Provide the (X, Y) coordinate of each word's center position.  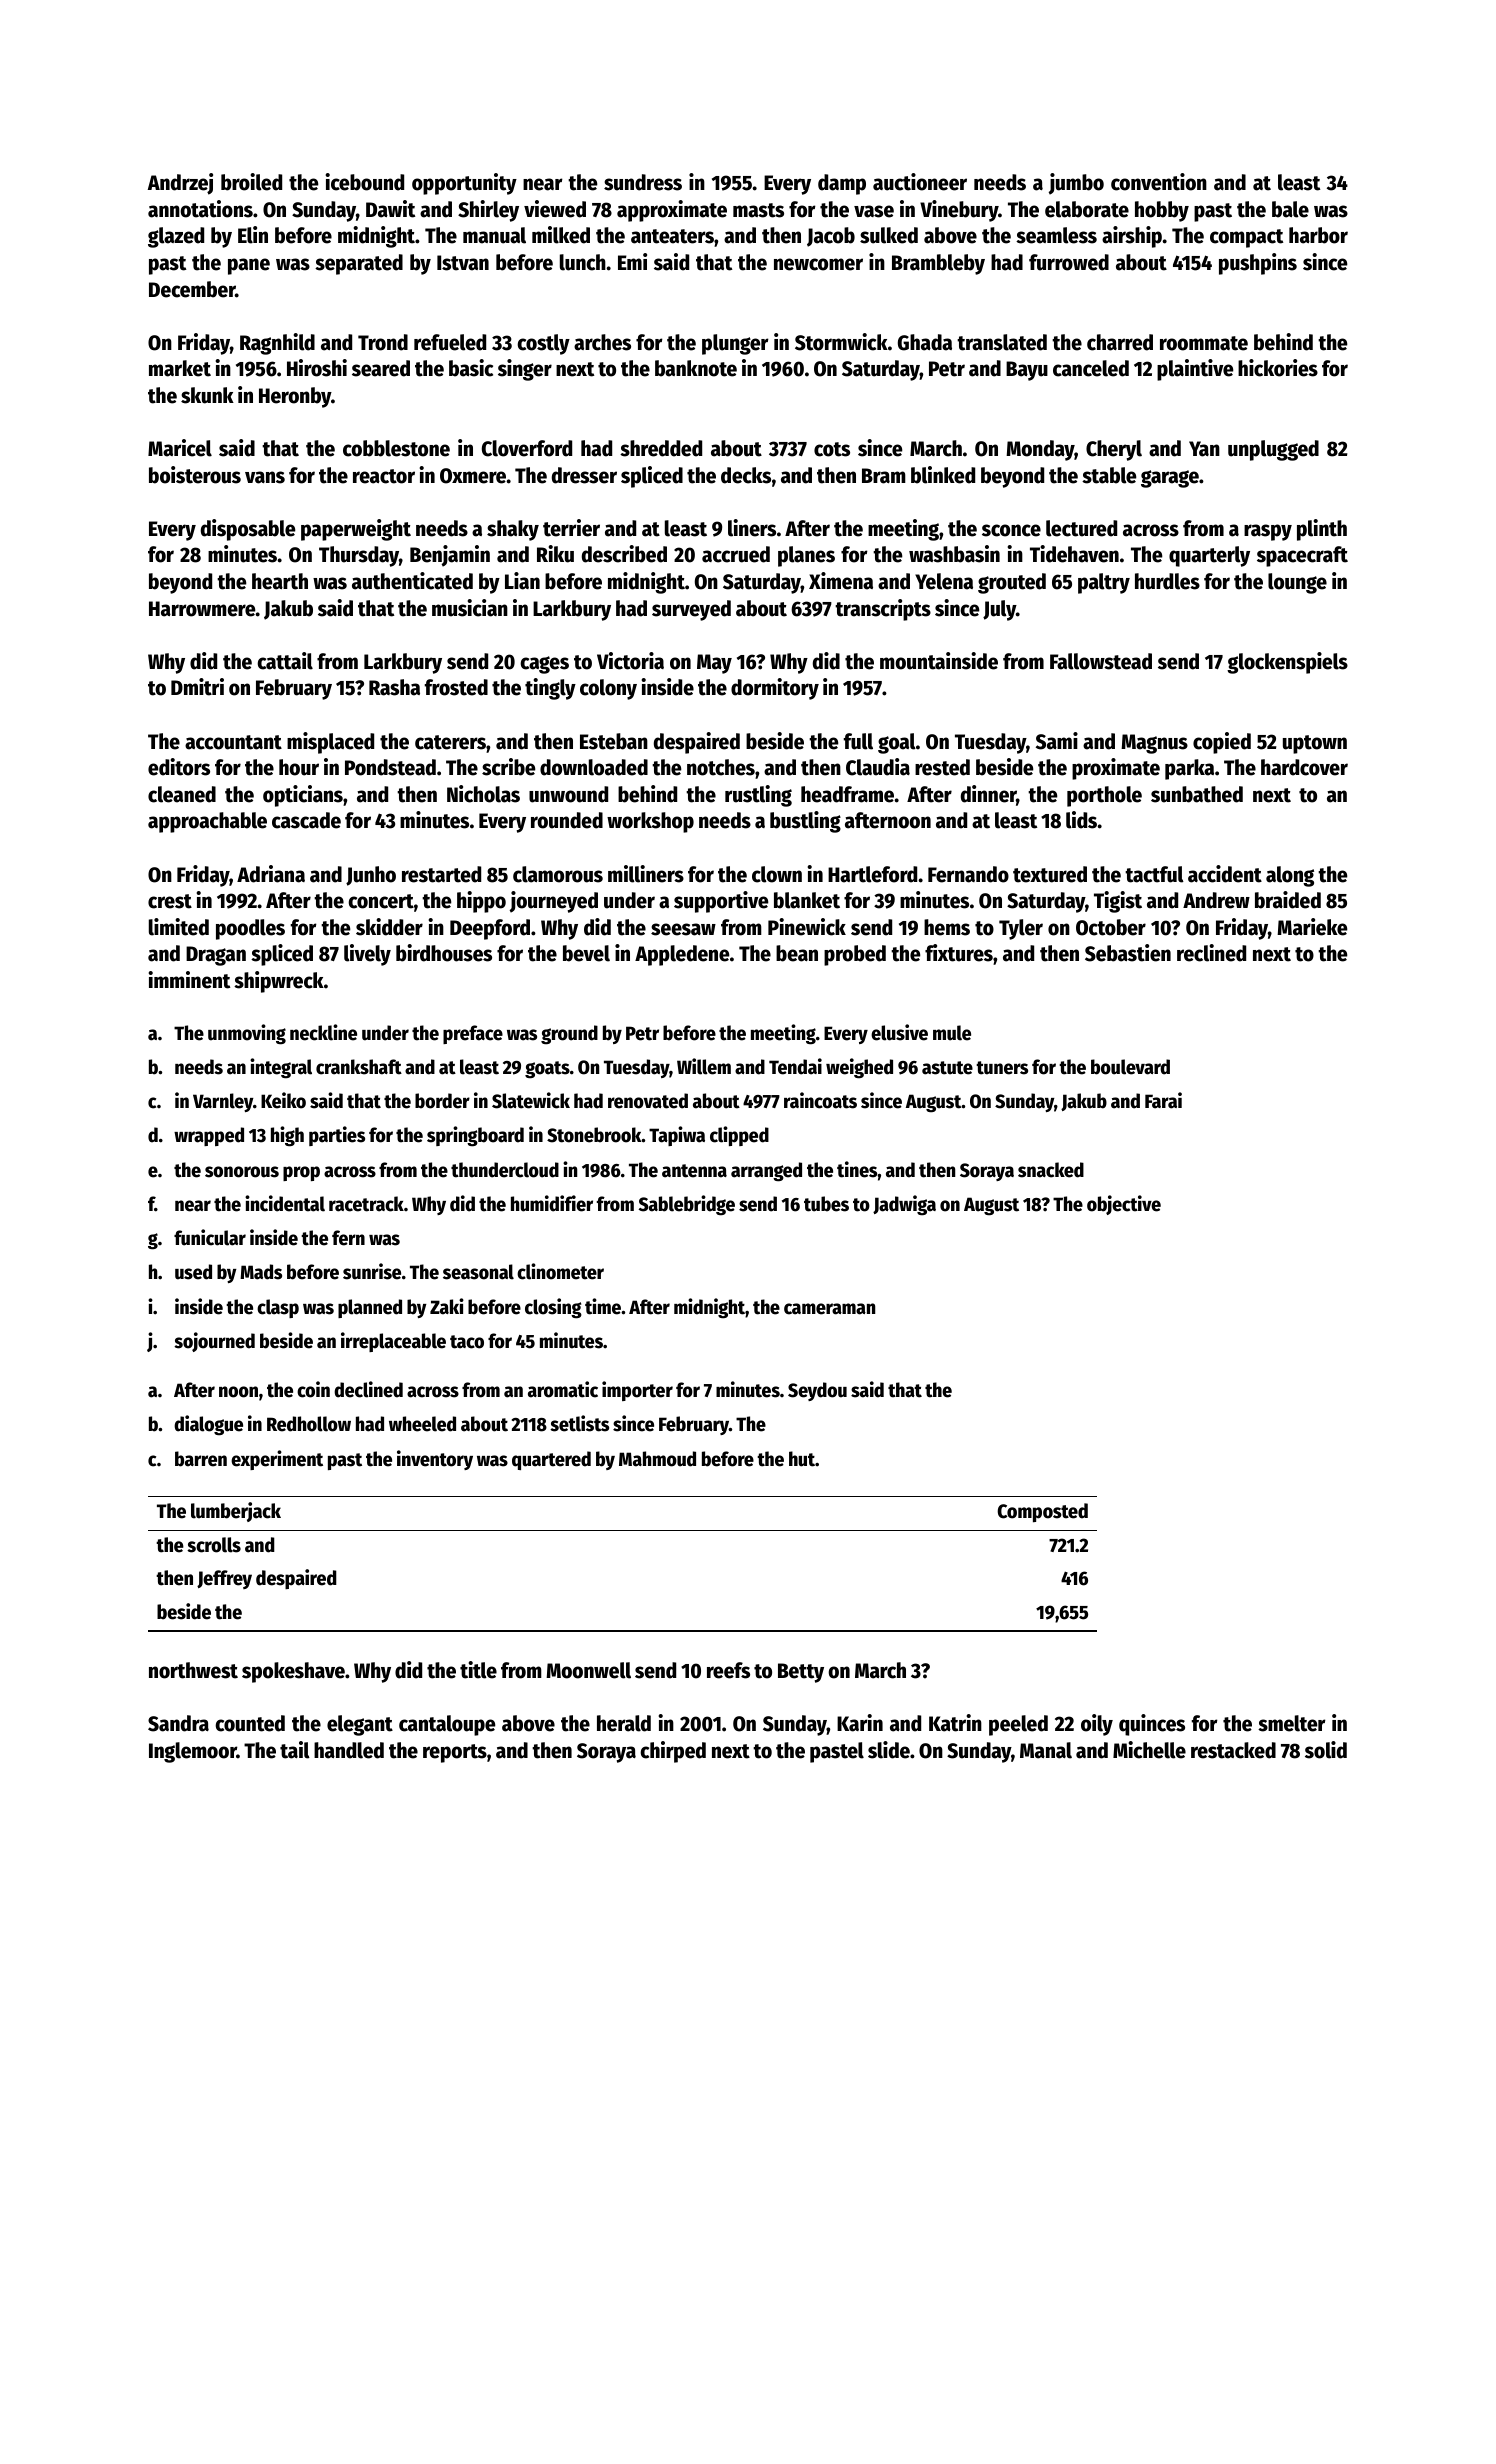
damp (842, 184)
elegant (360, 1725)
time (603, 1306)
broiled (251, 182)
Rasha (394, 687)
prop (301, 1173)
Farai (1163, 1100)
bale (1290, 209)
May (714, 664)
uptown (1315, 744)
